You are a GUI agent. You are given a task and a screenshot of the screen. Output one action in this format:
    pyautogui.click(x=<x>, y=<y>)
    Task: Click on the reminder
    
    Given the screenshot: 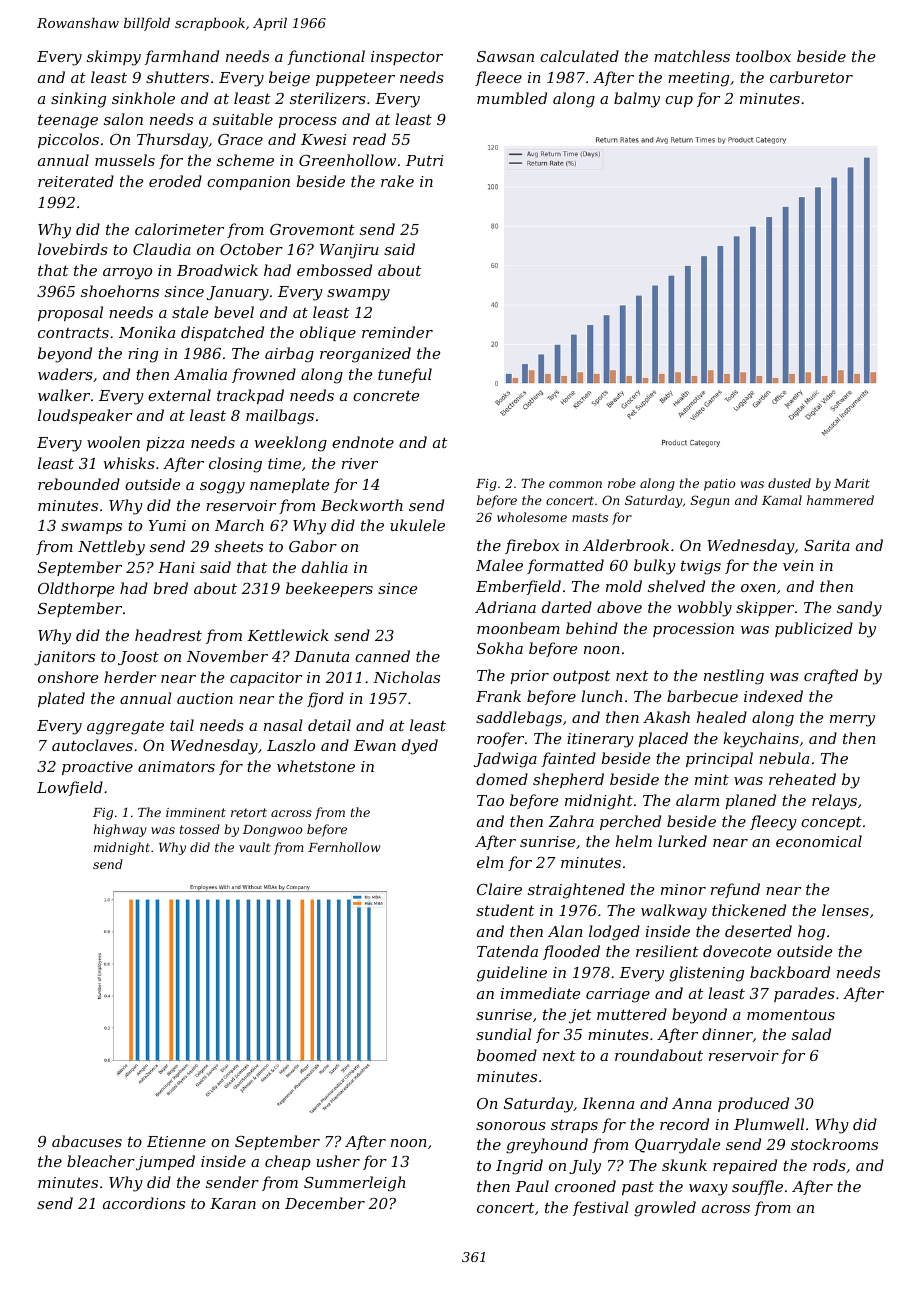 What is the action you would take?
    pyautogui.click(x=397, y=332)
